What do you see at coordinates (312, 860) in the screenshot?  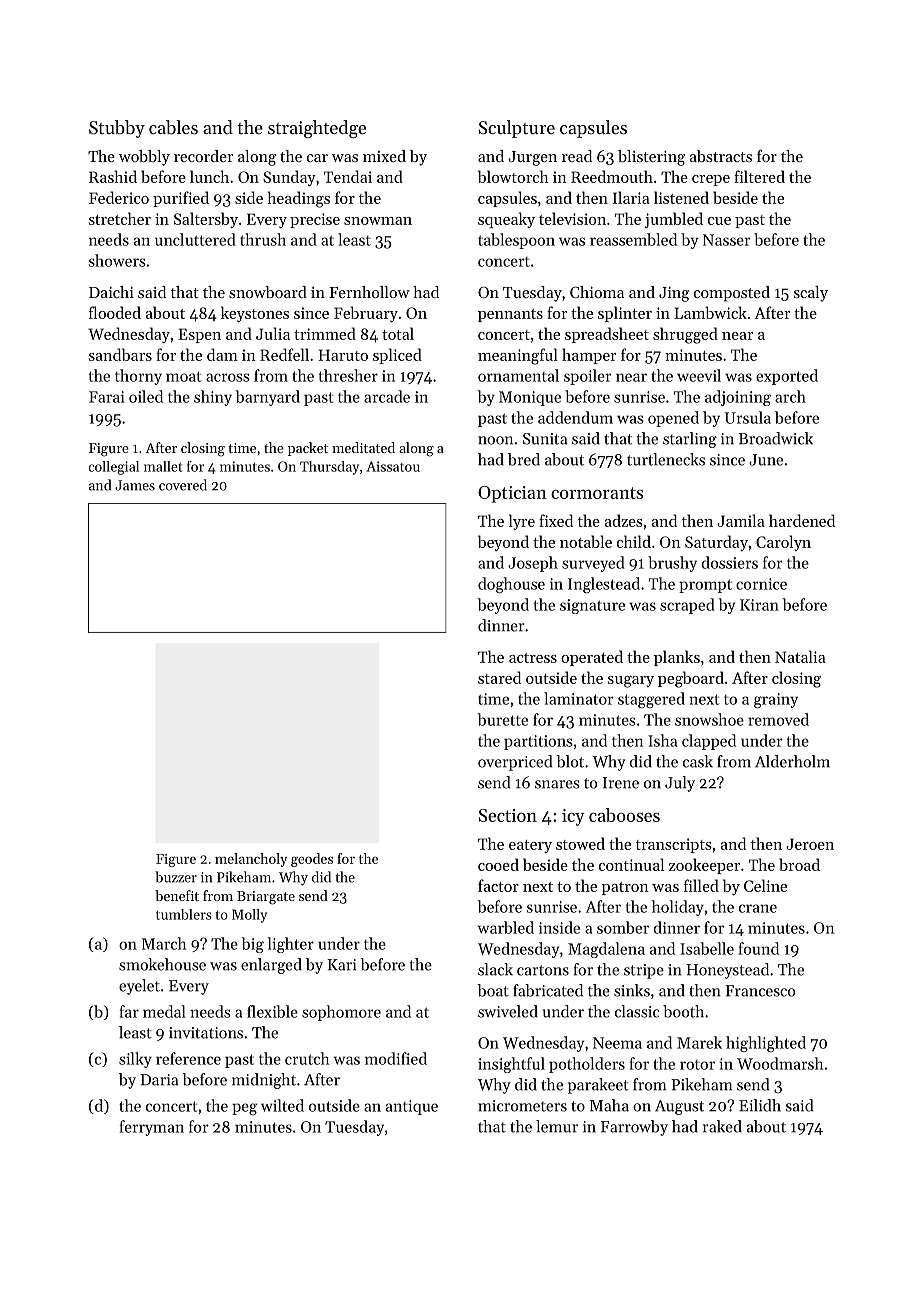 I see `geodes` at bounding box center [312, 860].
